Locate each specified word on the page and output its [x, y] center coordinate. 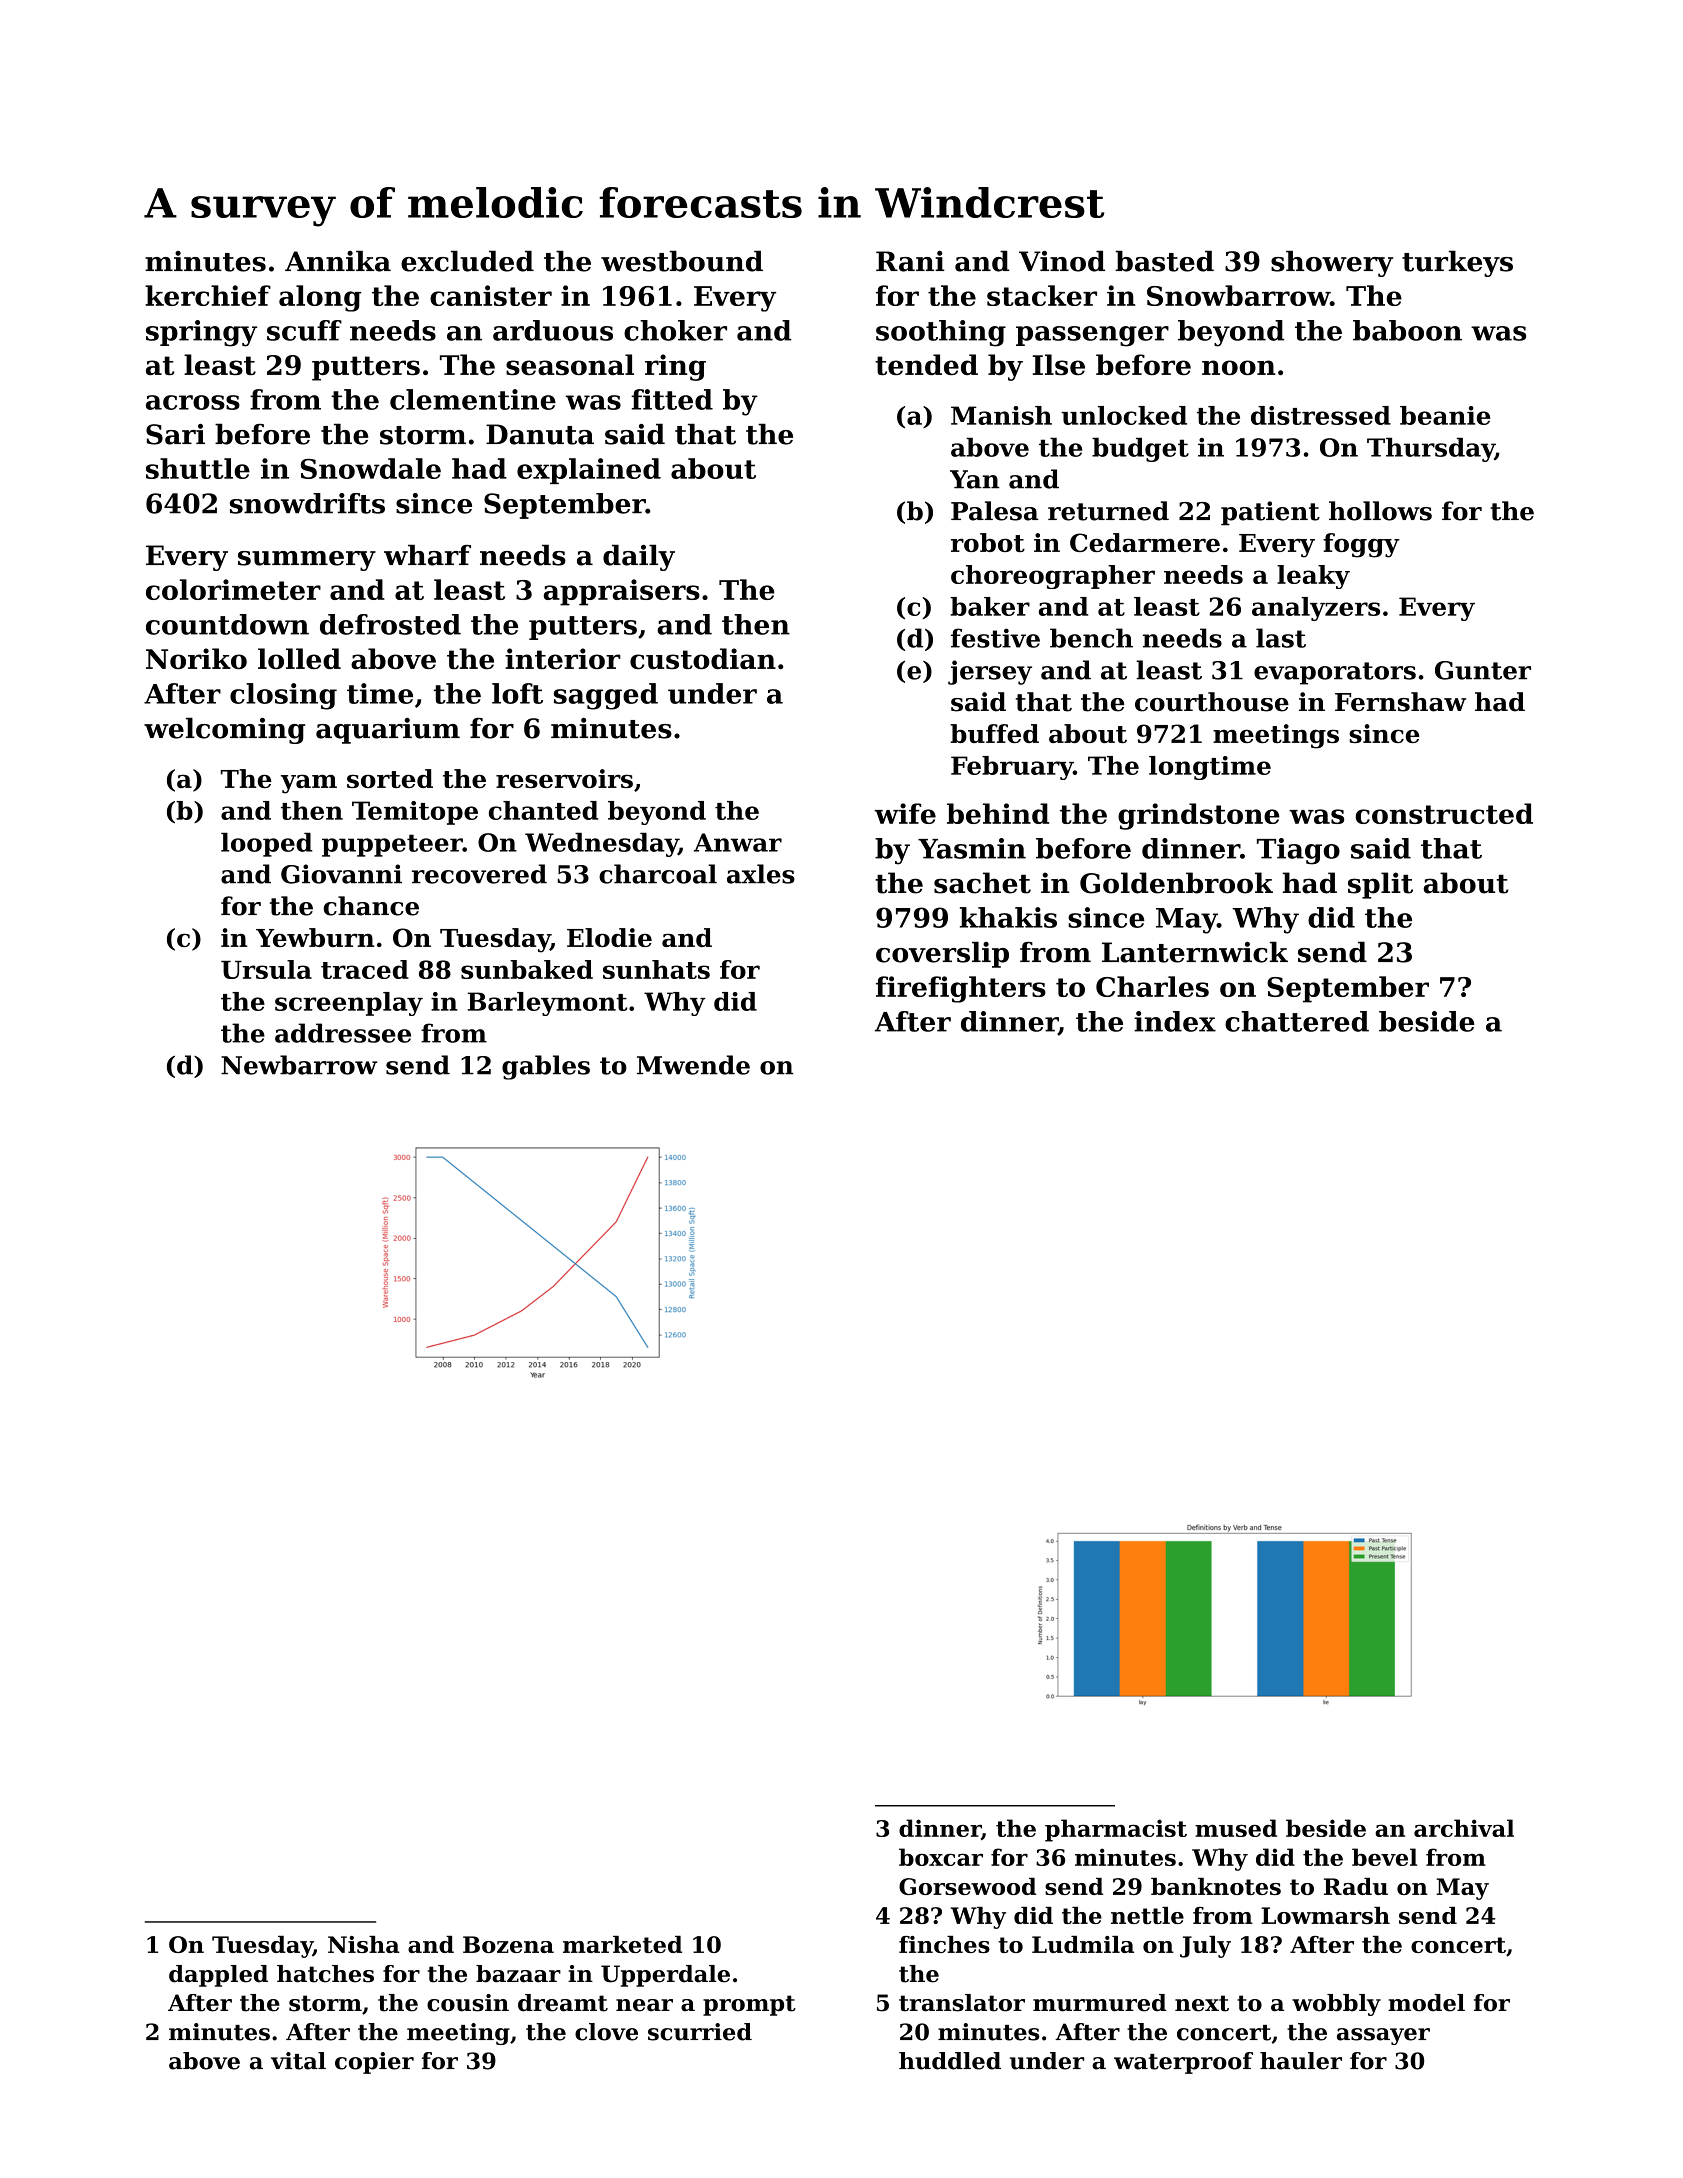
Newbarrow [299, 1065]
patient [1270, 513]
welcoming [224, 730]
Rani [910, 261]
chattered [1297, 1021]
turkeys [1457, 263]
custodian [703, 658]
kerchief [208, 295]
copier [374, 2063]
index [1175, 1021]
